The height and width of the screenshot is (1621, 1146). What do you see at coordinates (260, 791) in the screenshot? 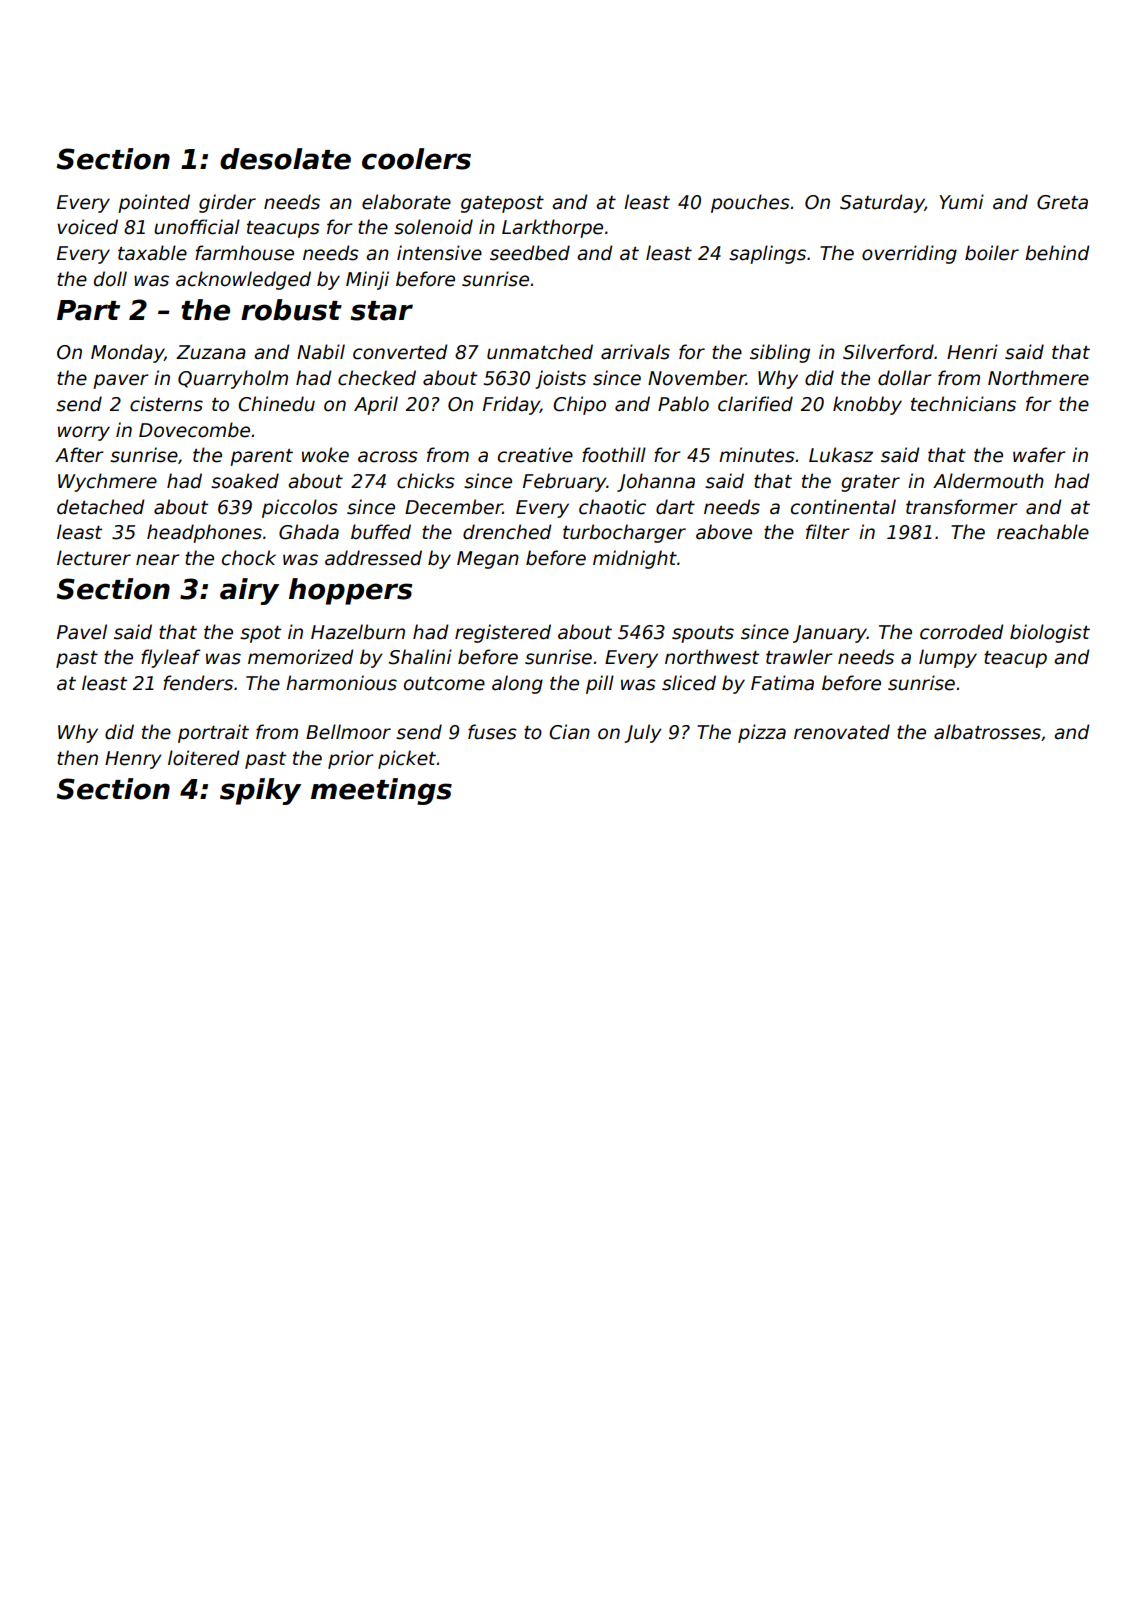
I see `spiky` at bounding box center [260, 791].
